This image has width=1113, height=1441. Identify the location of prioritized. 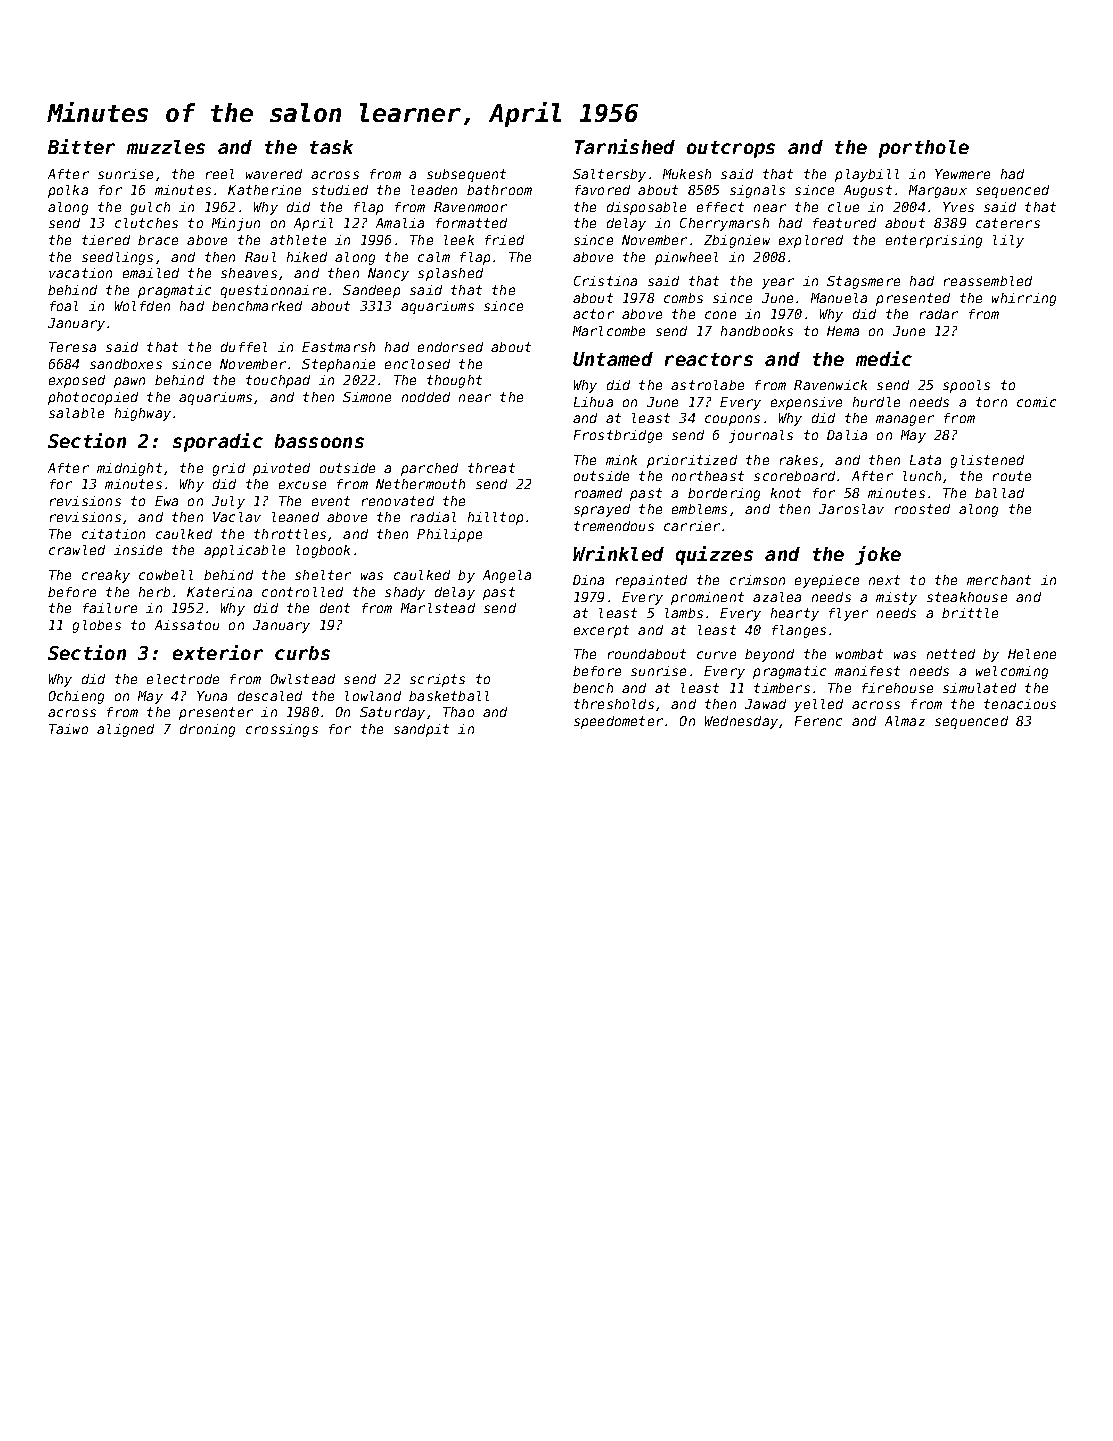
(692, 461).
